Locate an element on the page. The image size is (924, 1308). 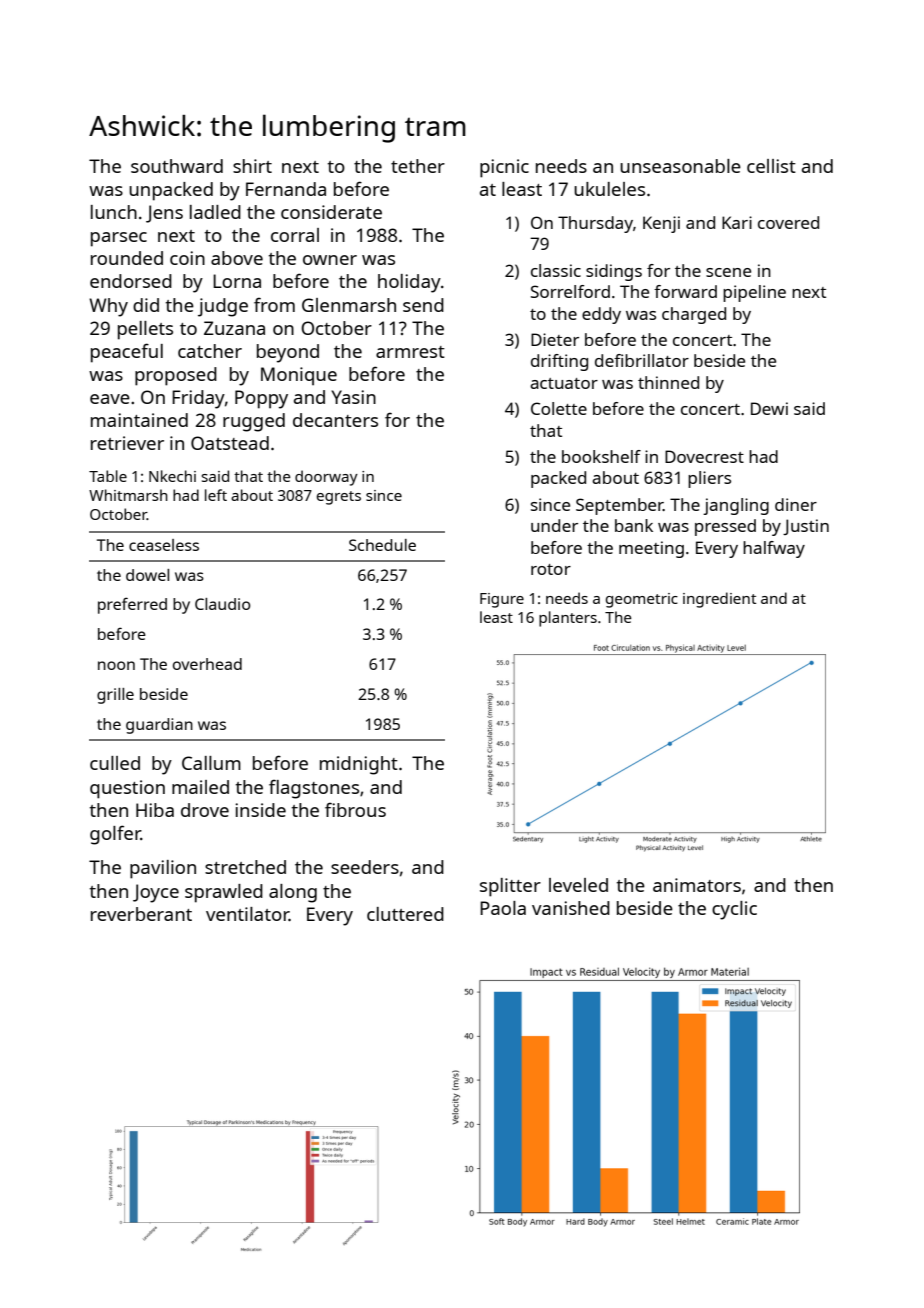
splitter is located at coordinates (510, 887).
